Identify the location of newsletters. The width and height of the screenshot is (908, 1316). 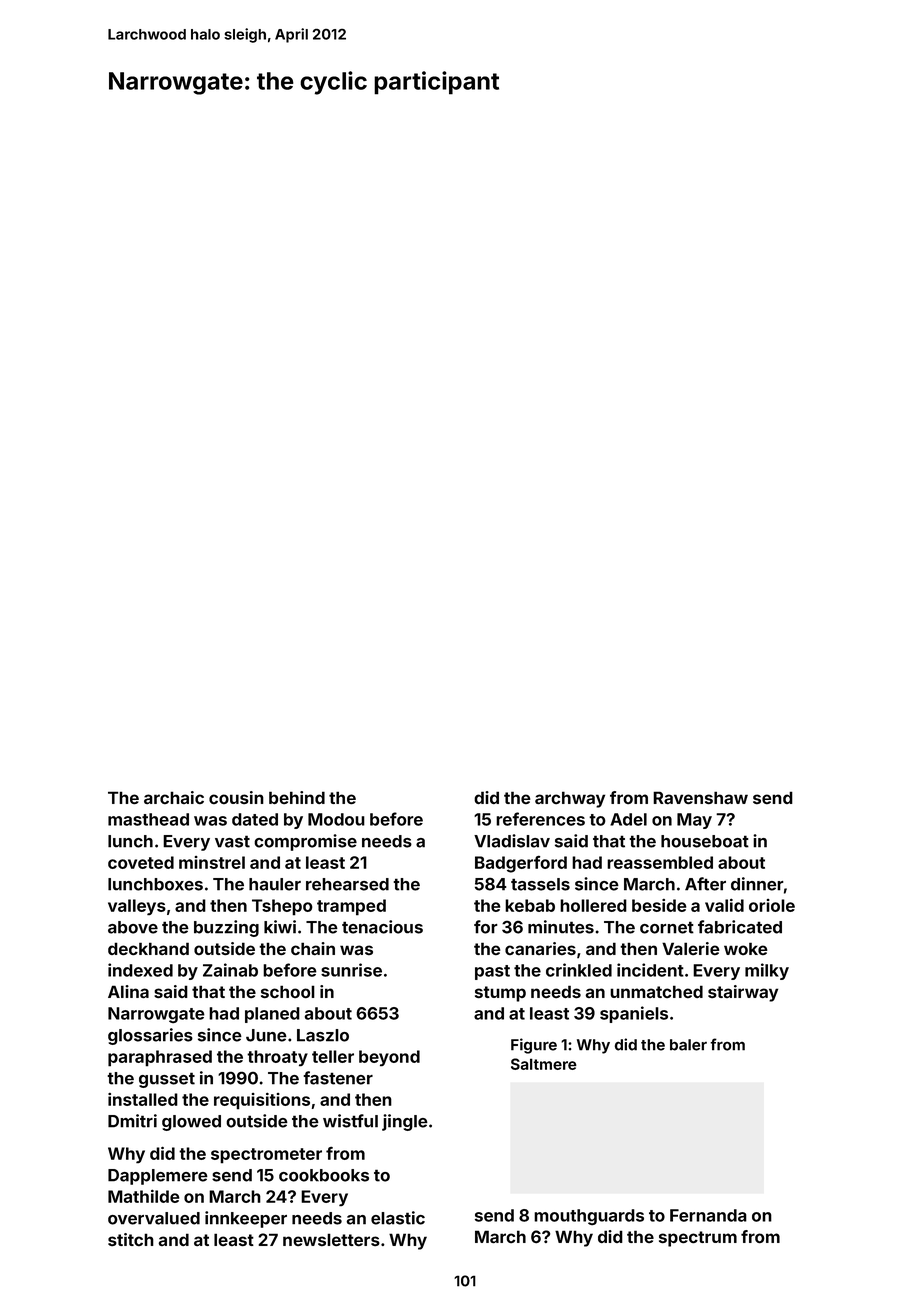
(331, 1239).
